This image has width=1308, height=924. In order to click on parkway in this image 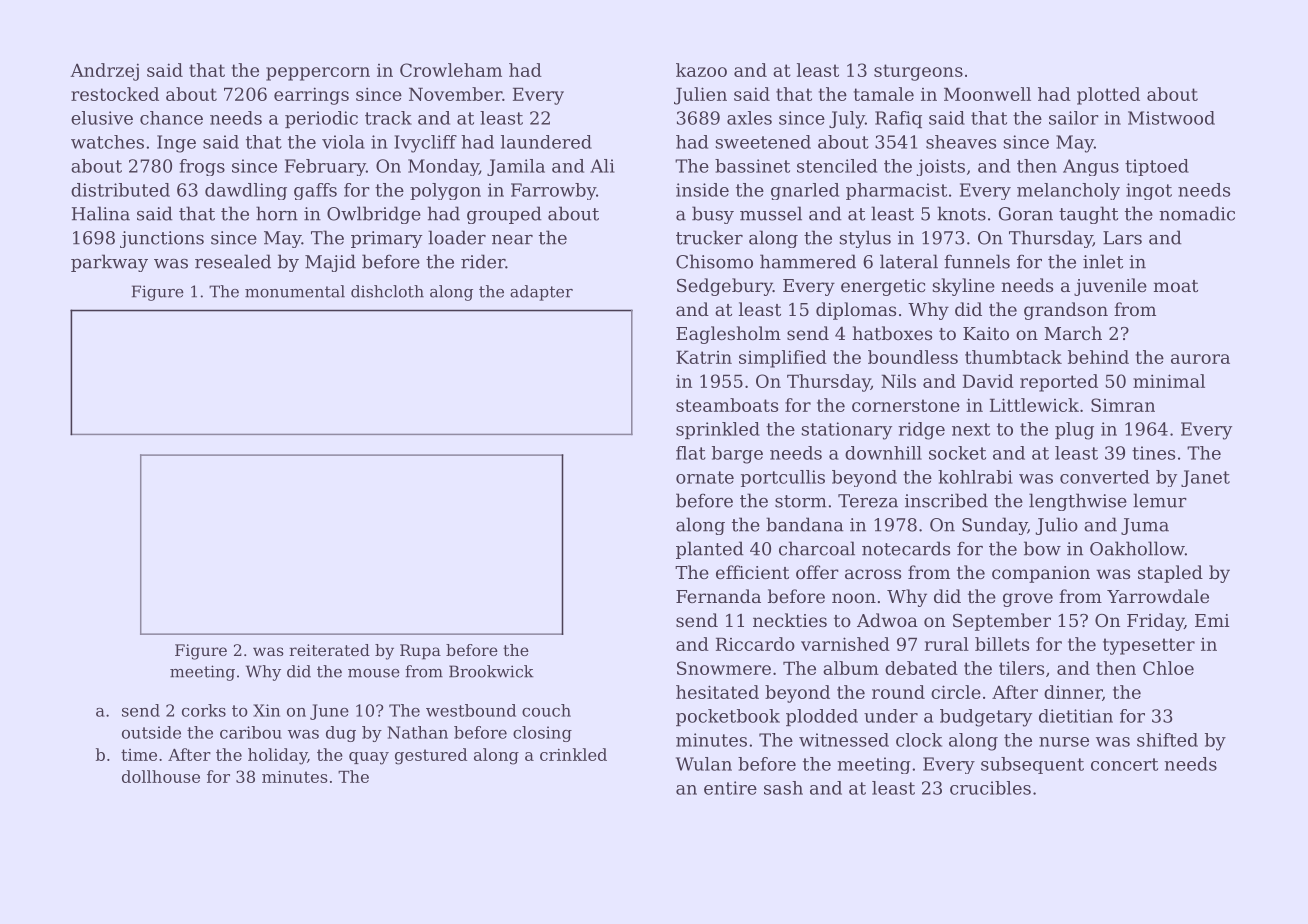, I will do `click(109, 263)`.
